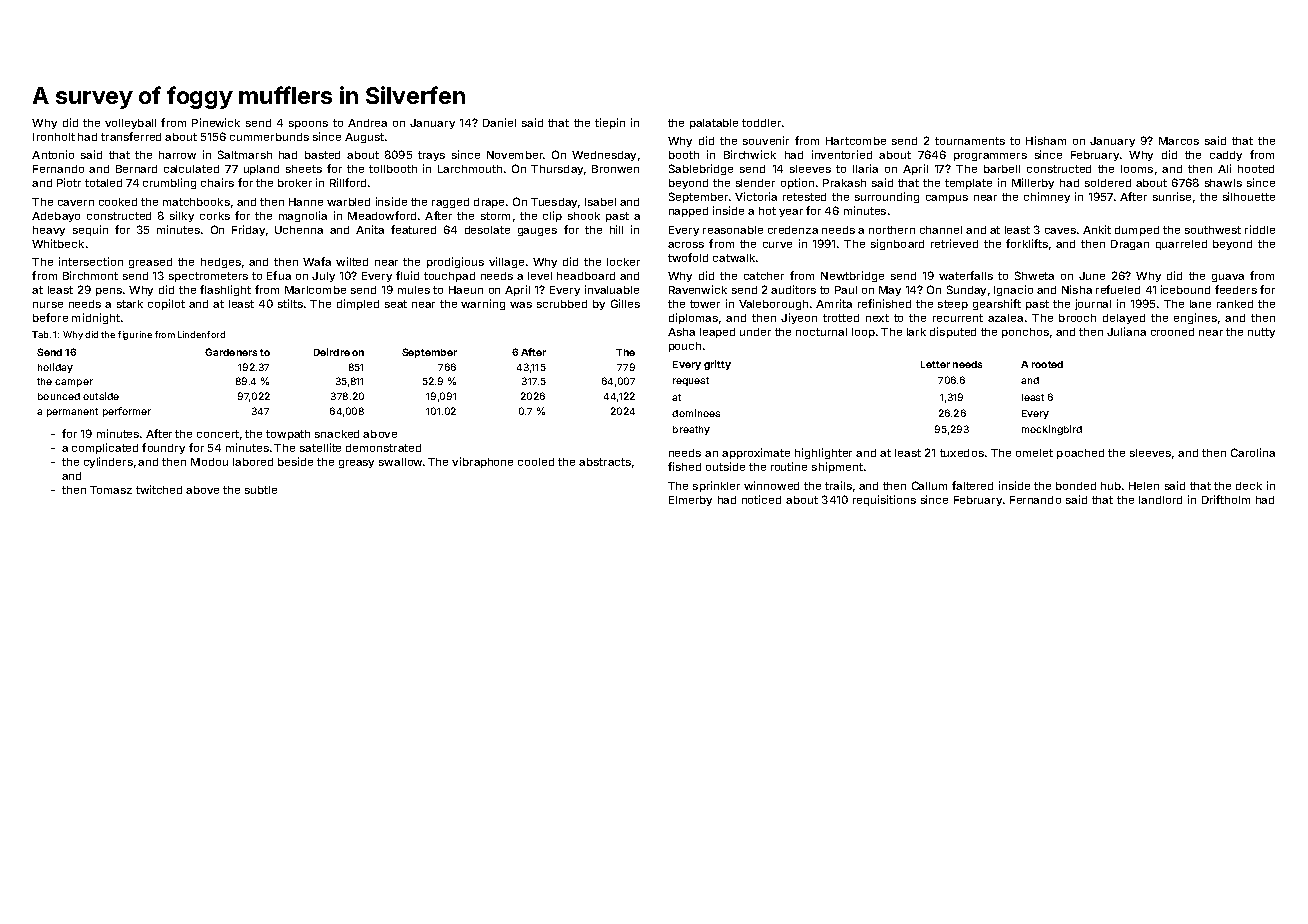 The width and height of the screenshot is (1308, 924). Describe the element at coordinates (536, 462) in the screenshot. I see `cooled` at that location.
